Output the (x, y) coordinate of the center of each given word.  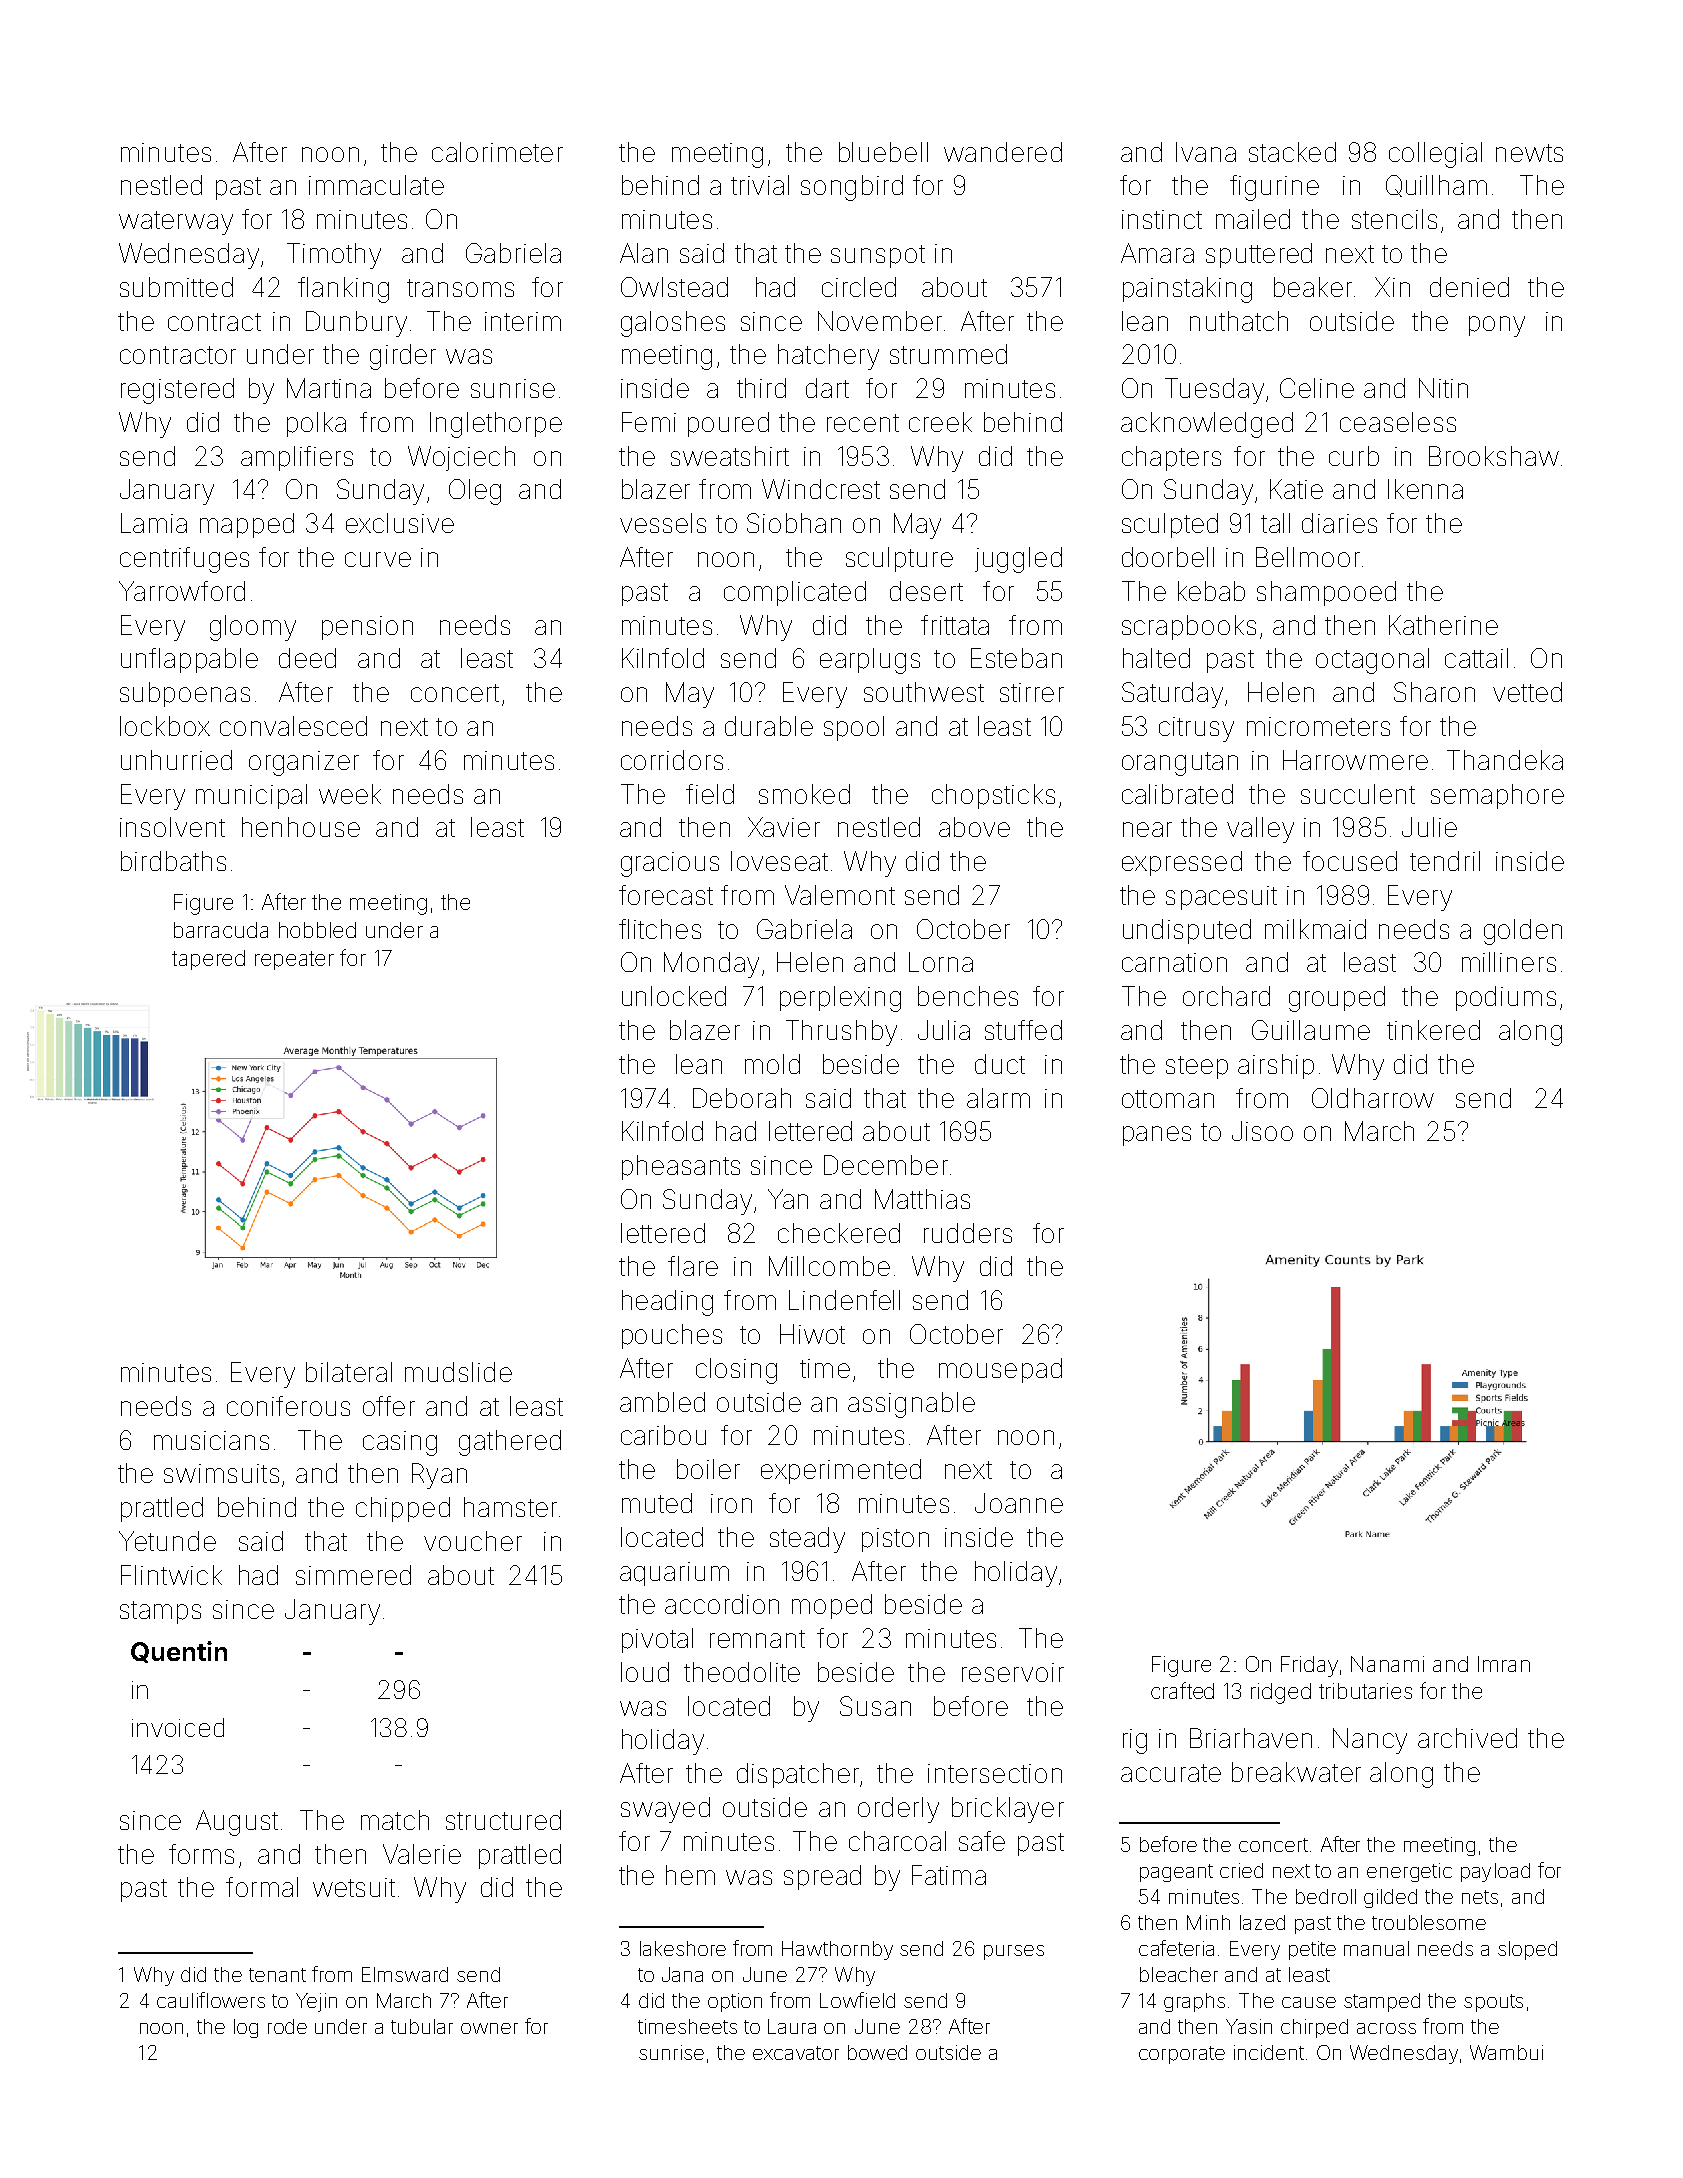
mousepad (1000, 1370)
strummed (948, 354)
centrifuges (184, 560)
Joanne (1019, 1503)
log (246, 2028)
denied (1469, 287)
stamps (160, 1612)
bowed (877, 2052)
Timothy (334, 256)
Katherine (1443, 625)
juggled (1018, 560)
